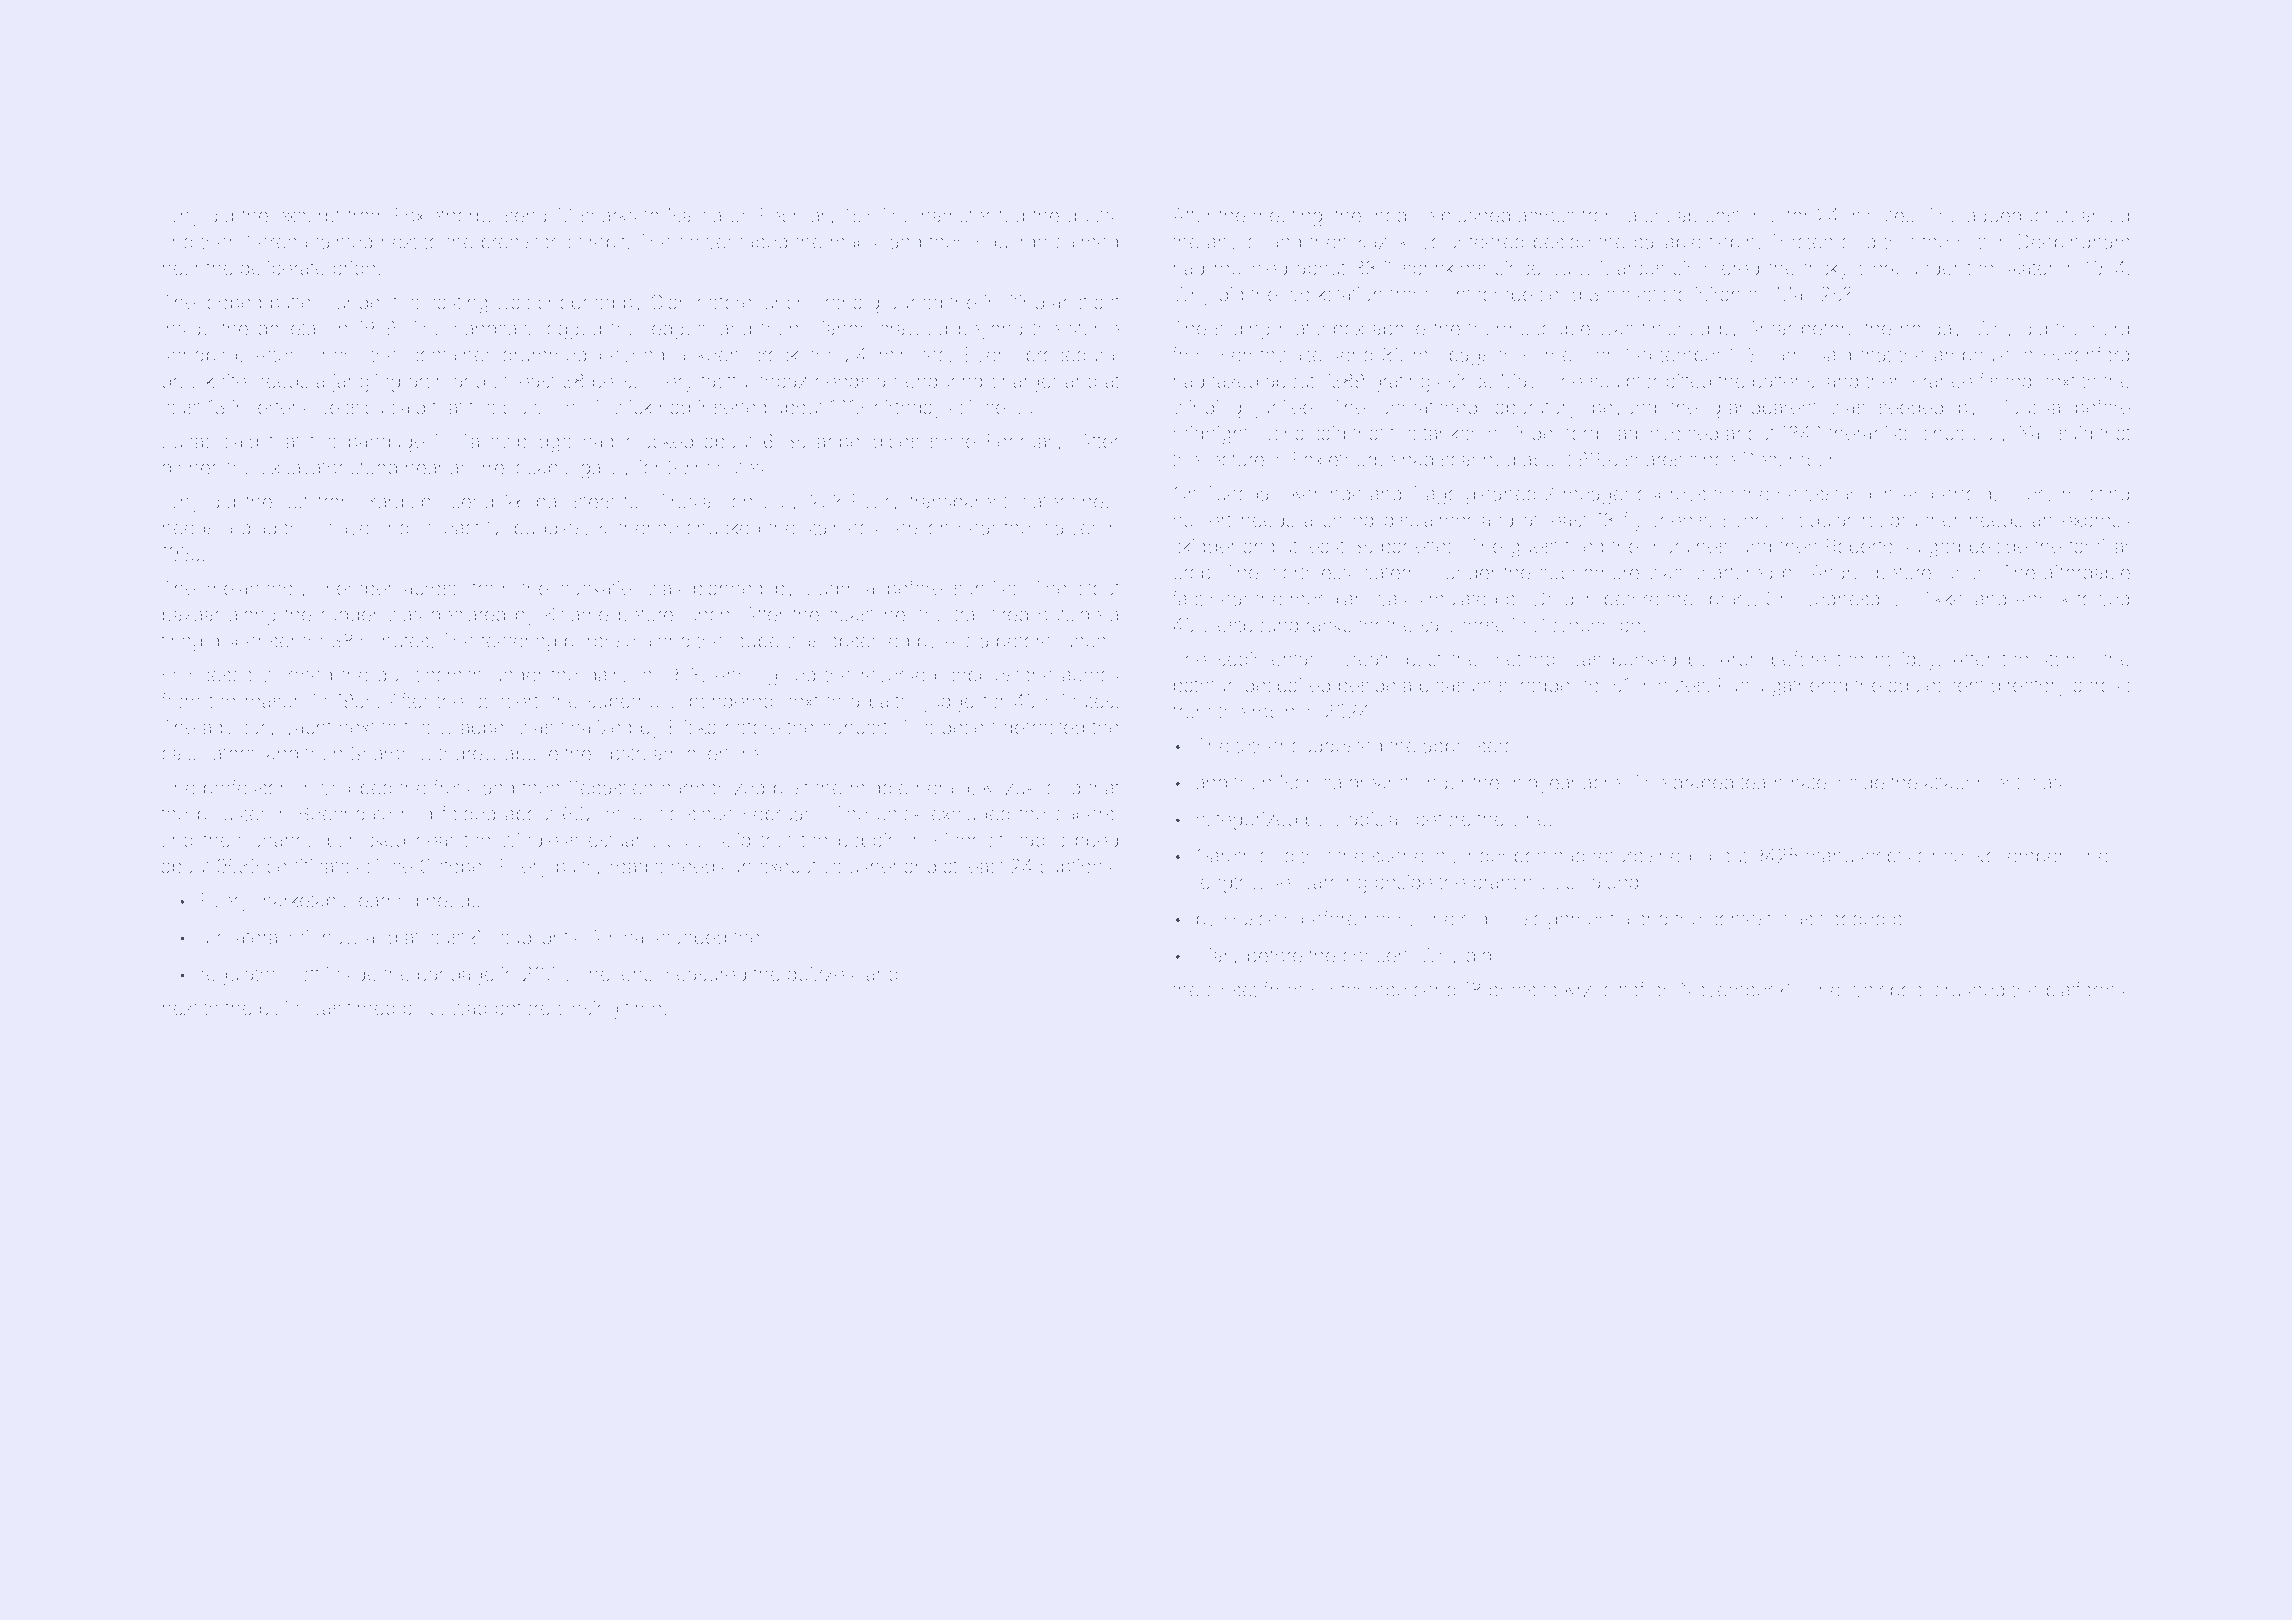 This screenshot has width=2292, height=1620. Describe the element at coordinates (618, 407) in the screenshot. I see `Millwick` at that location.
